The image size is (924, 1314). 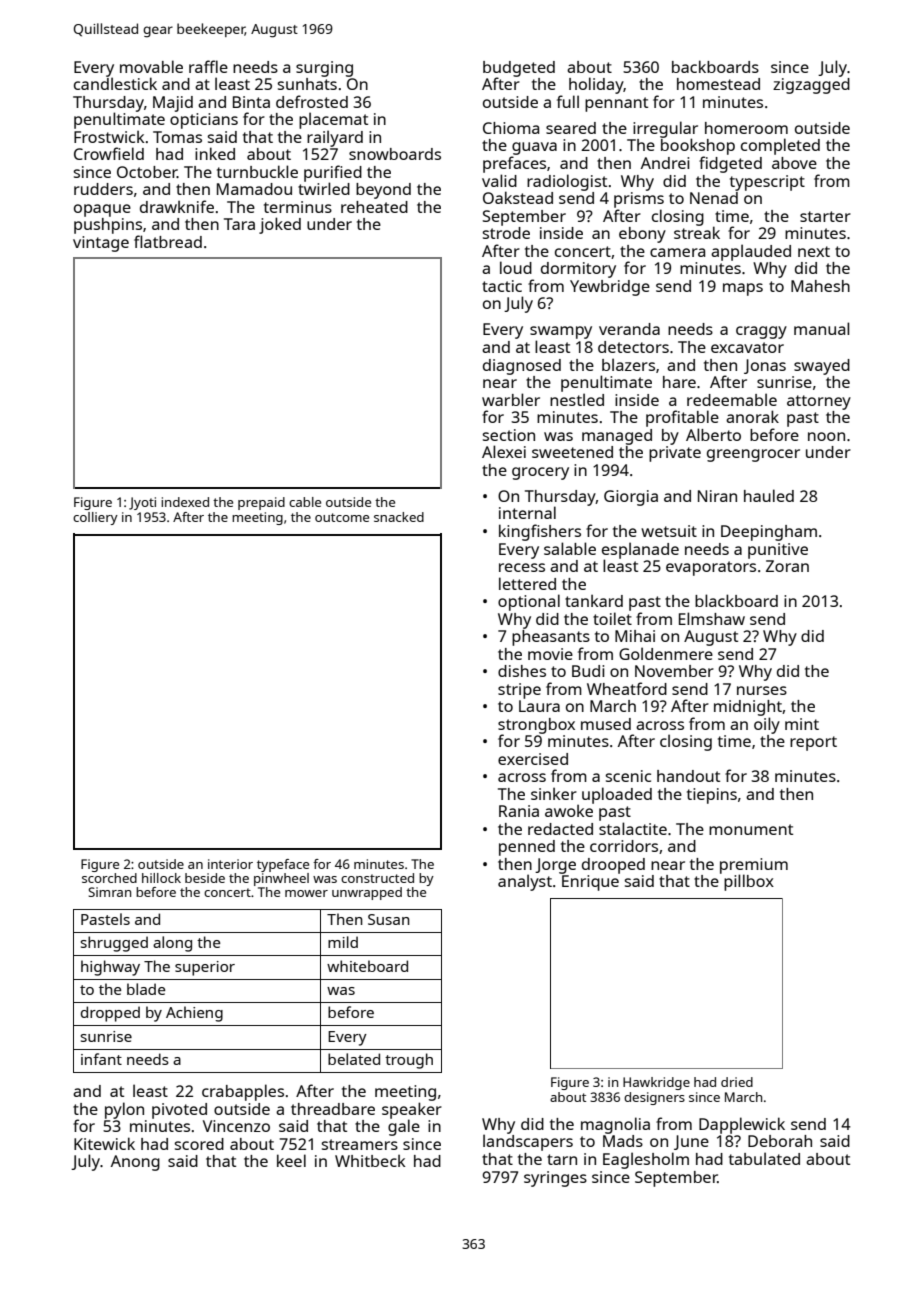 What do you see at coordinates (179, 1111) in the image?
I see `pivoted` at bounding box center [179, 1111].
